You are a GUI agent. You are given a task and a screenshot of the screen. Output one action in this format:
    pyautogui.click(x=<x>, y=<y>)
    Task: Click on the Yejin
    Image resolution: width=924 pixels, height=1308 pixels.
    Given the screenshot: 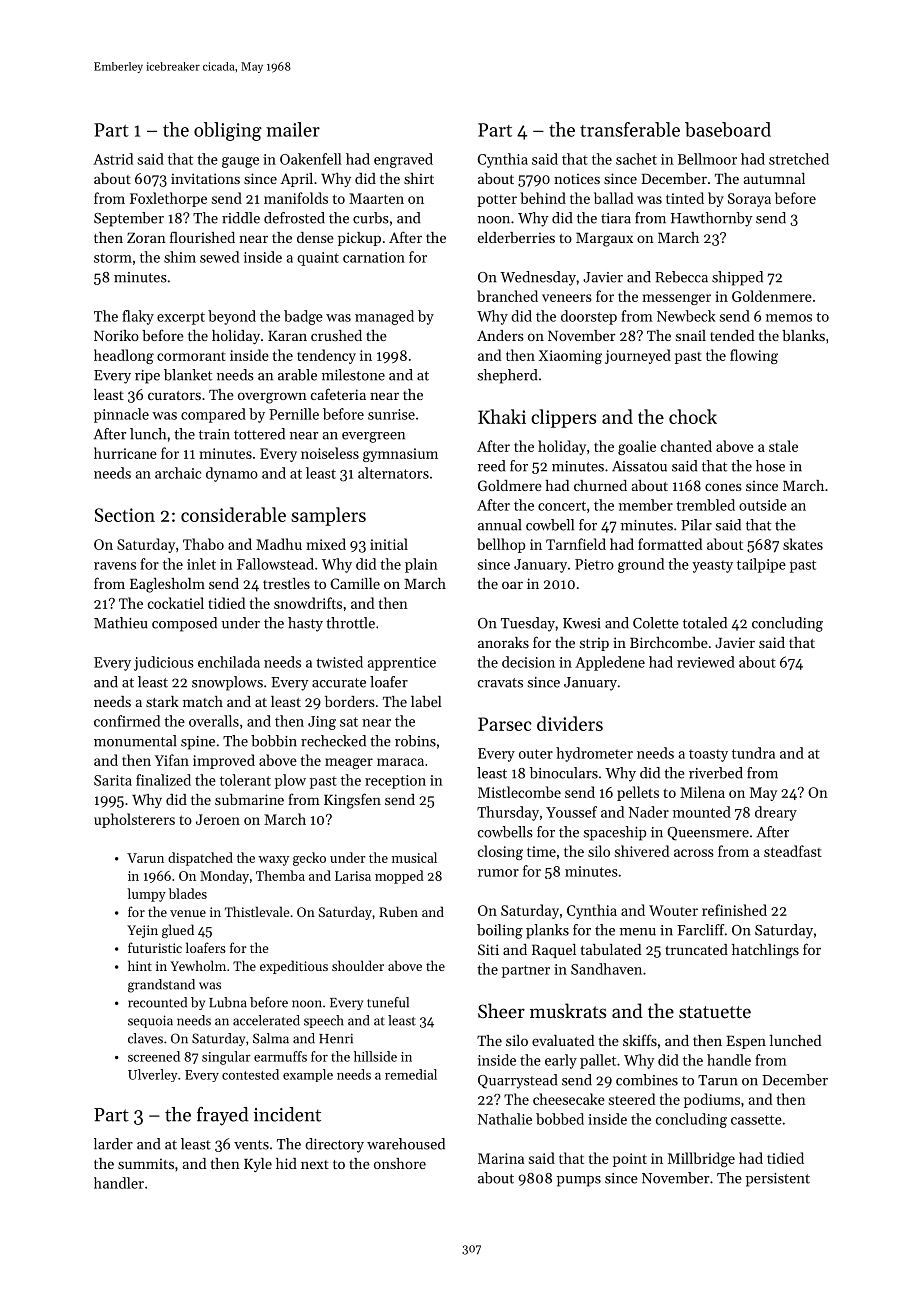 What is the action you would take?
    pyautogui.click(x=142, y=931)
